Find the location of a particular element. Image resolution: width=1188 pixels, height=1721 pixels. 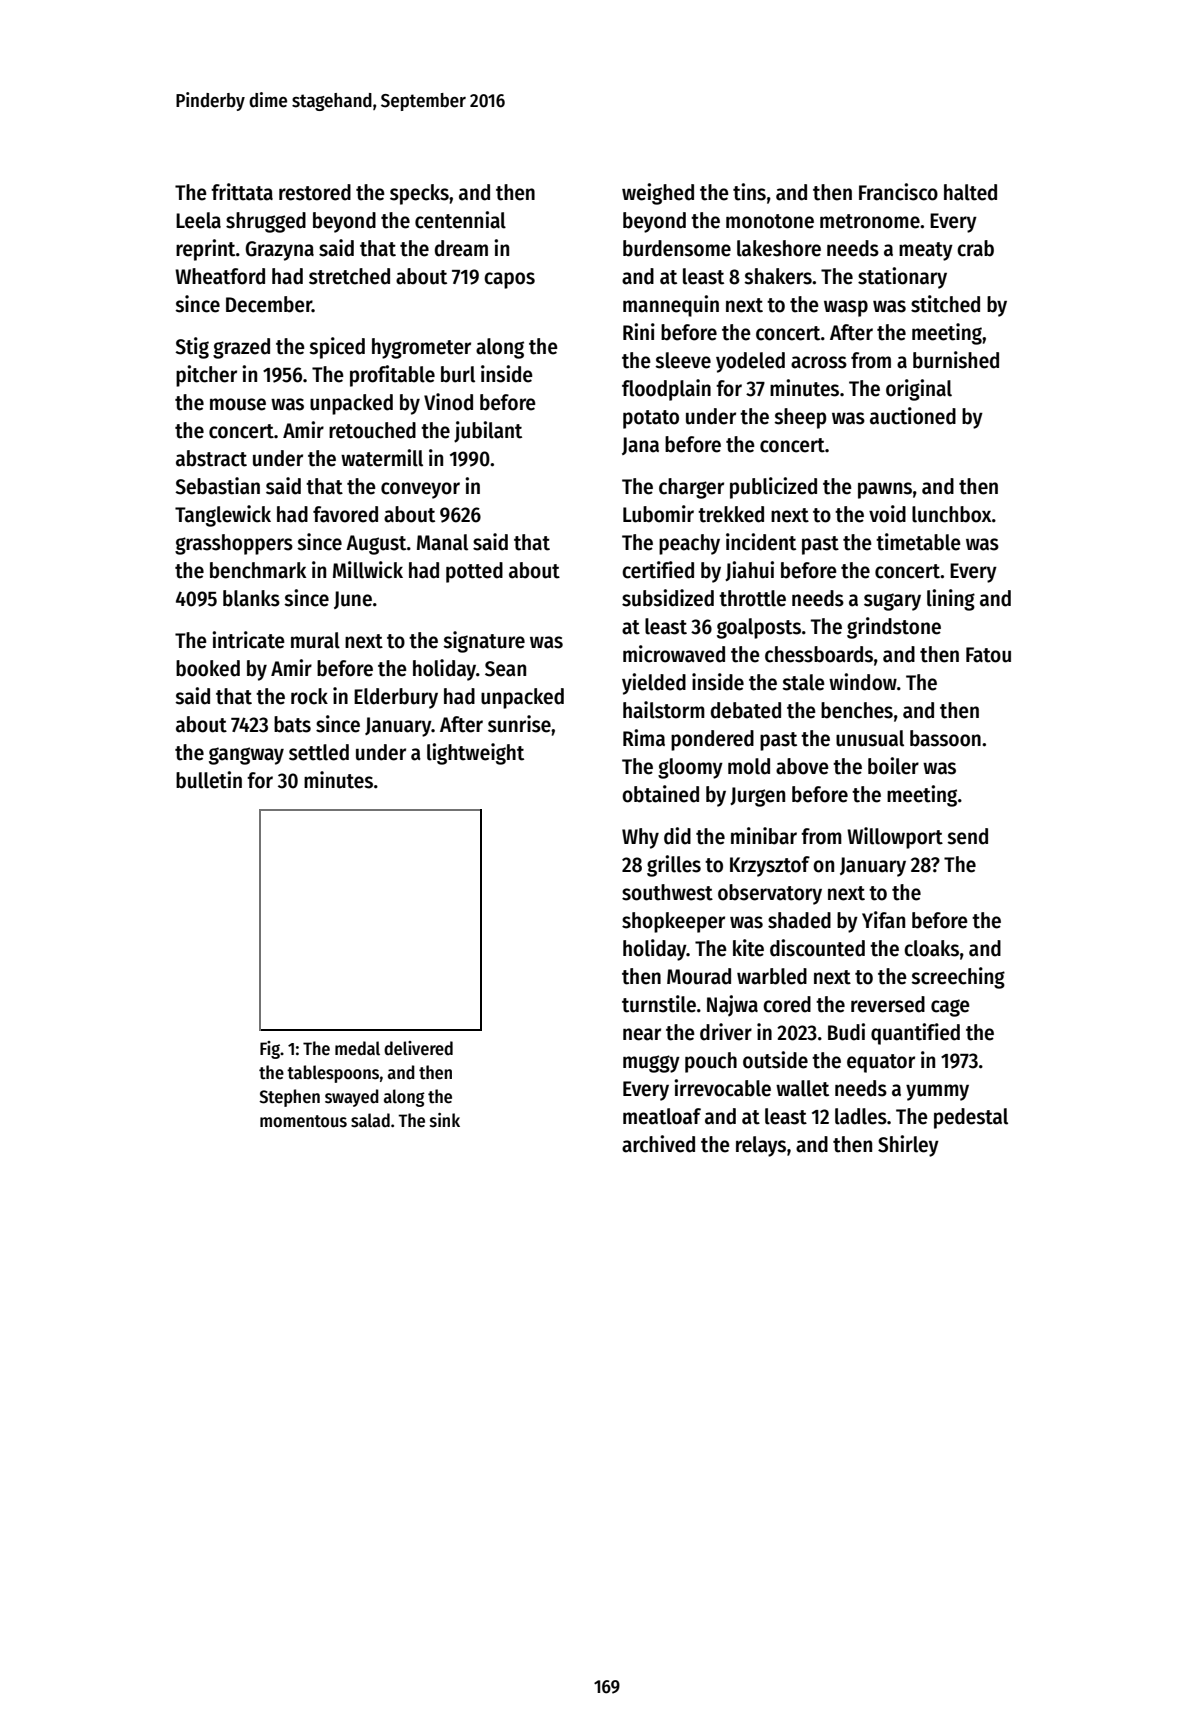

delivered is located at coordinates (418, 1048).
